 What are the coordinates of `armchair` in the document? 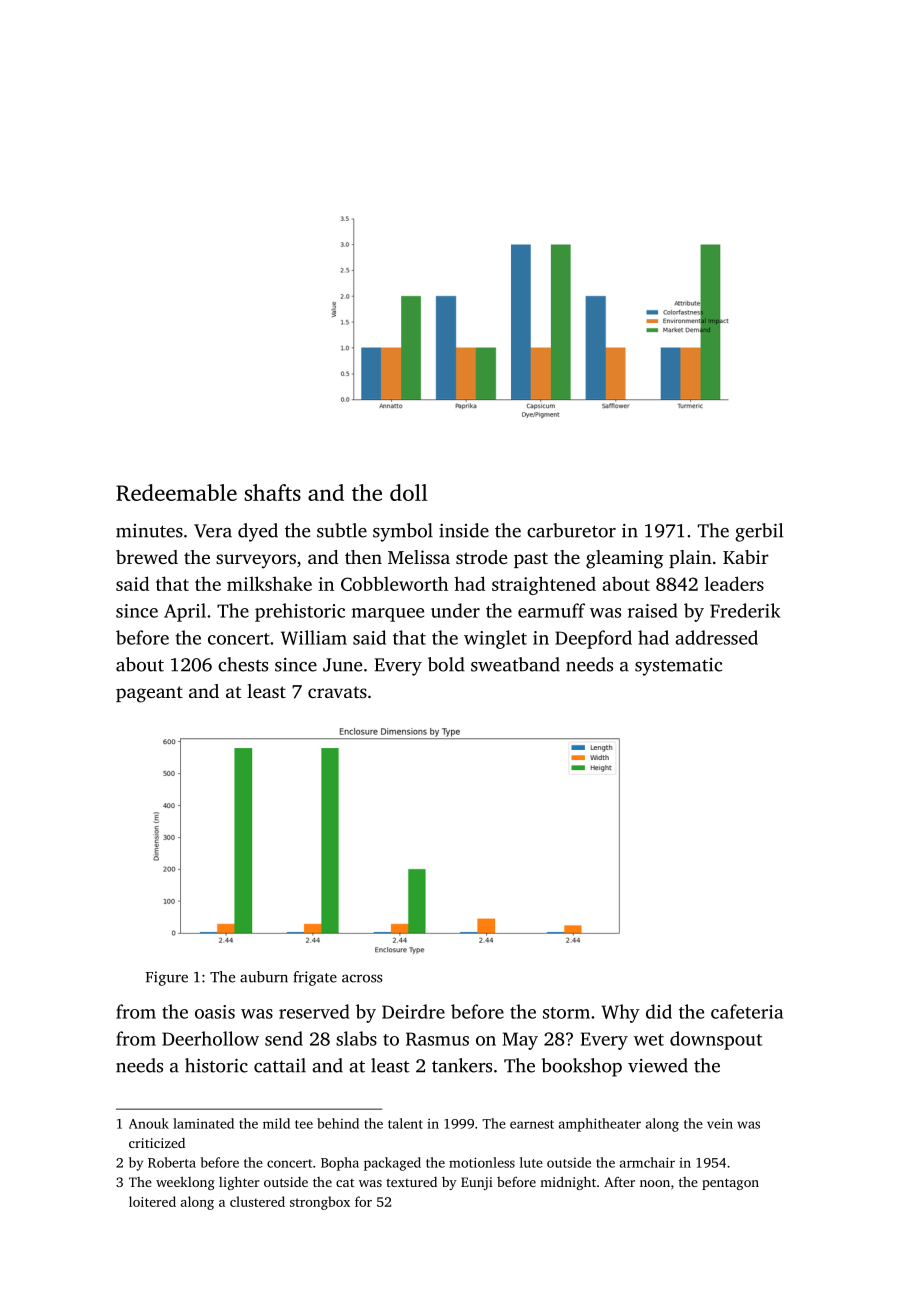 It's located at (647, 1162).
